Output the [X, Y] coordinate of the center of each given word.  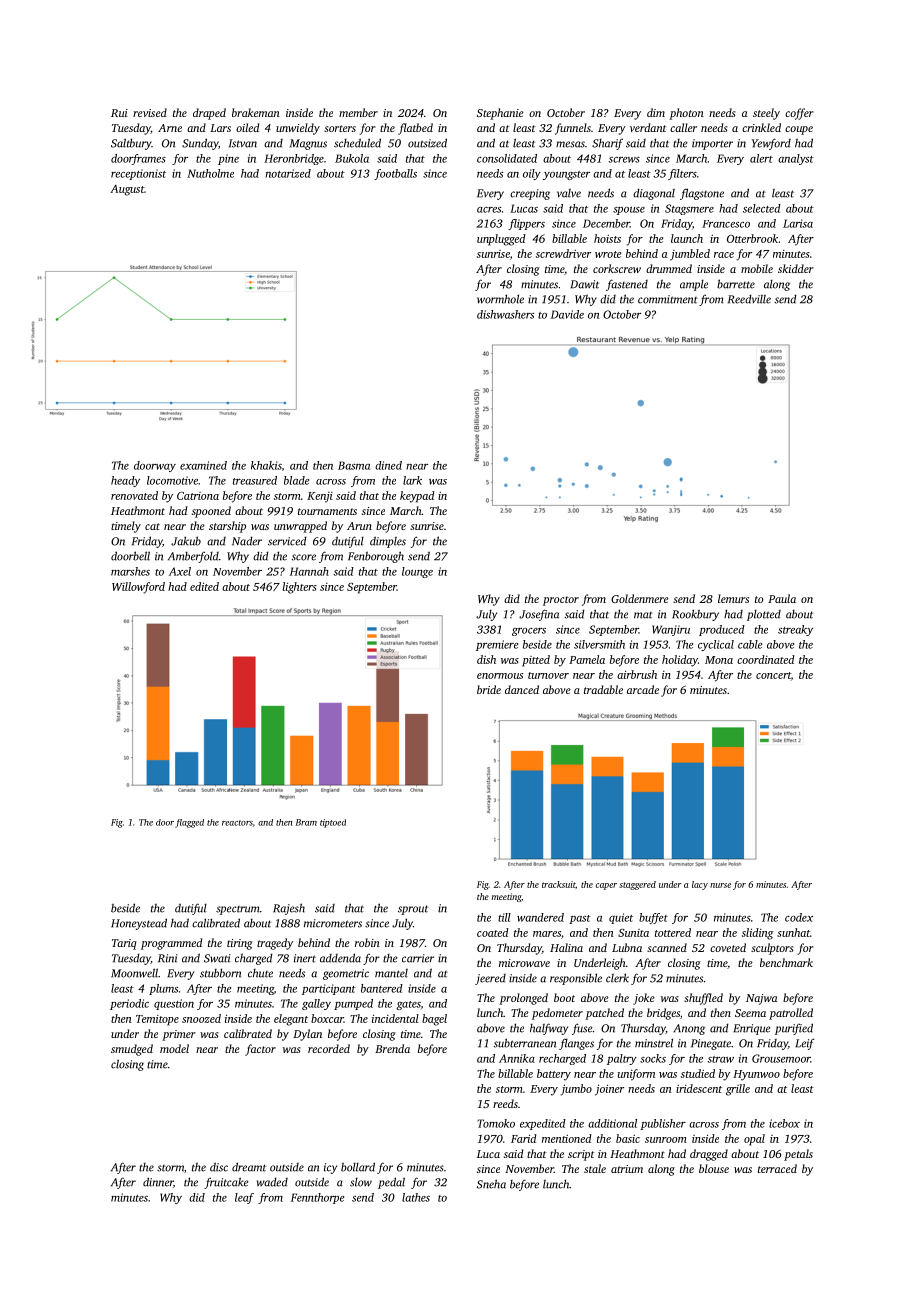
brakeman [256, 112]
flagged [189, 823]
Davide [567, 314]
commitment [668, 299]
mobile [757, 268]
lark [412, 480]
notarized [288, 173]
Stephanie [500, 114]
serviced [287, 541]
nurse [720, 885]
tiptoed [333, 823]
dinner [158, 1182]
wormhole [500, 299]
